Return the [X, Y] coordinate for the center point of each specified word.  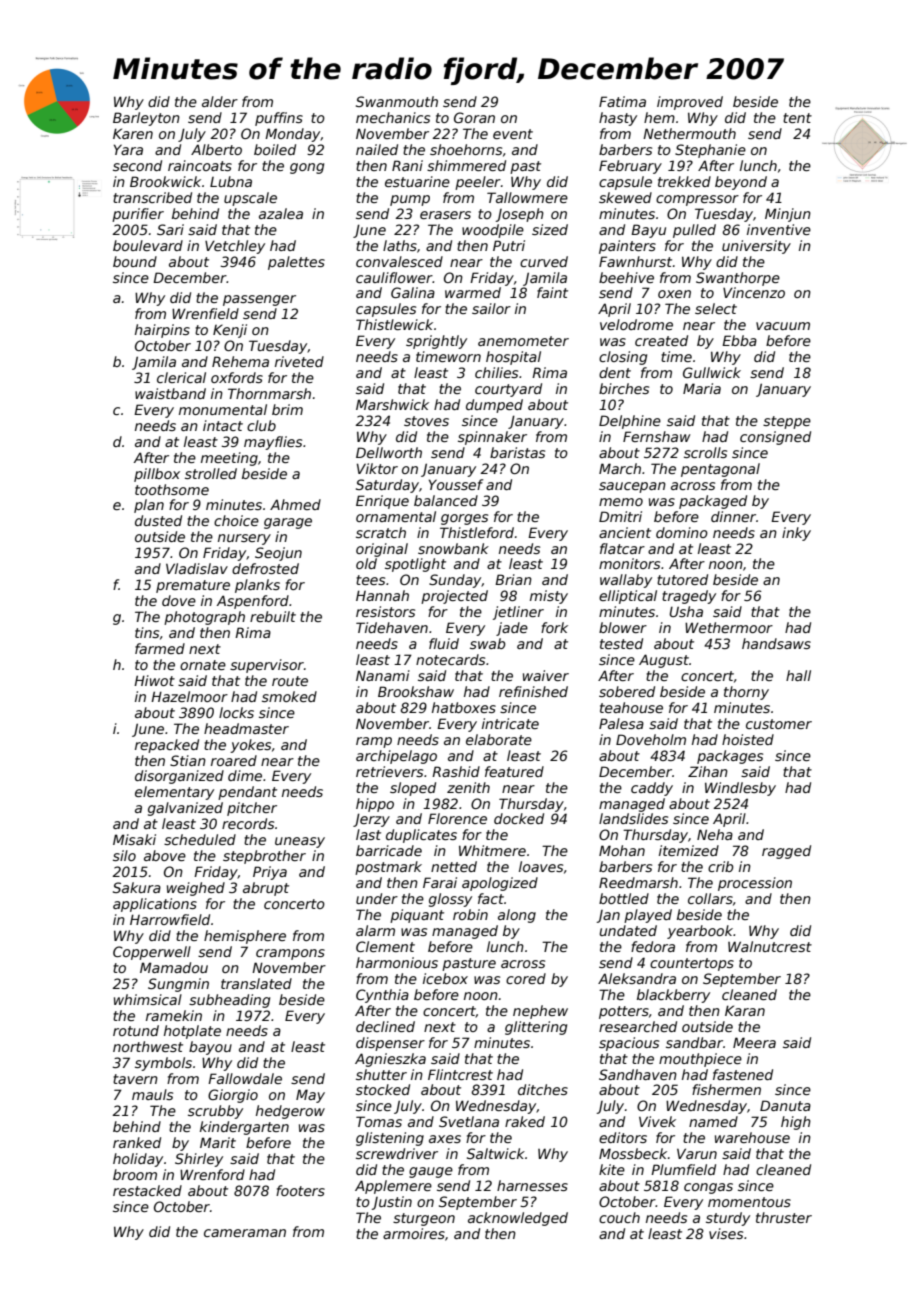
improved [690, 103]
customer [779, 724]
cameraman [245, 1233]
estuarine [417, 181]
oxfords [237, 377]
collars [710, 898]
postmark [388, 868]
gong [307, 168]
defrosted [265, 568]
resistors [385, 611]
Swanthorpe [738, 279]
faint [552, 292]
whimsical [148, 999]
